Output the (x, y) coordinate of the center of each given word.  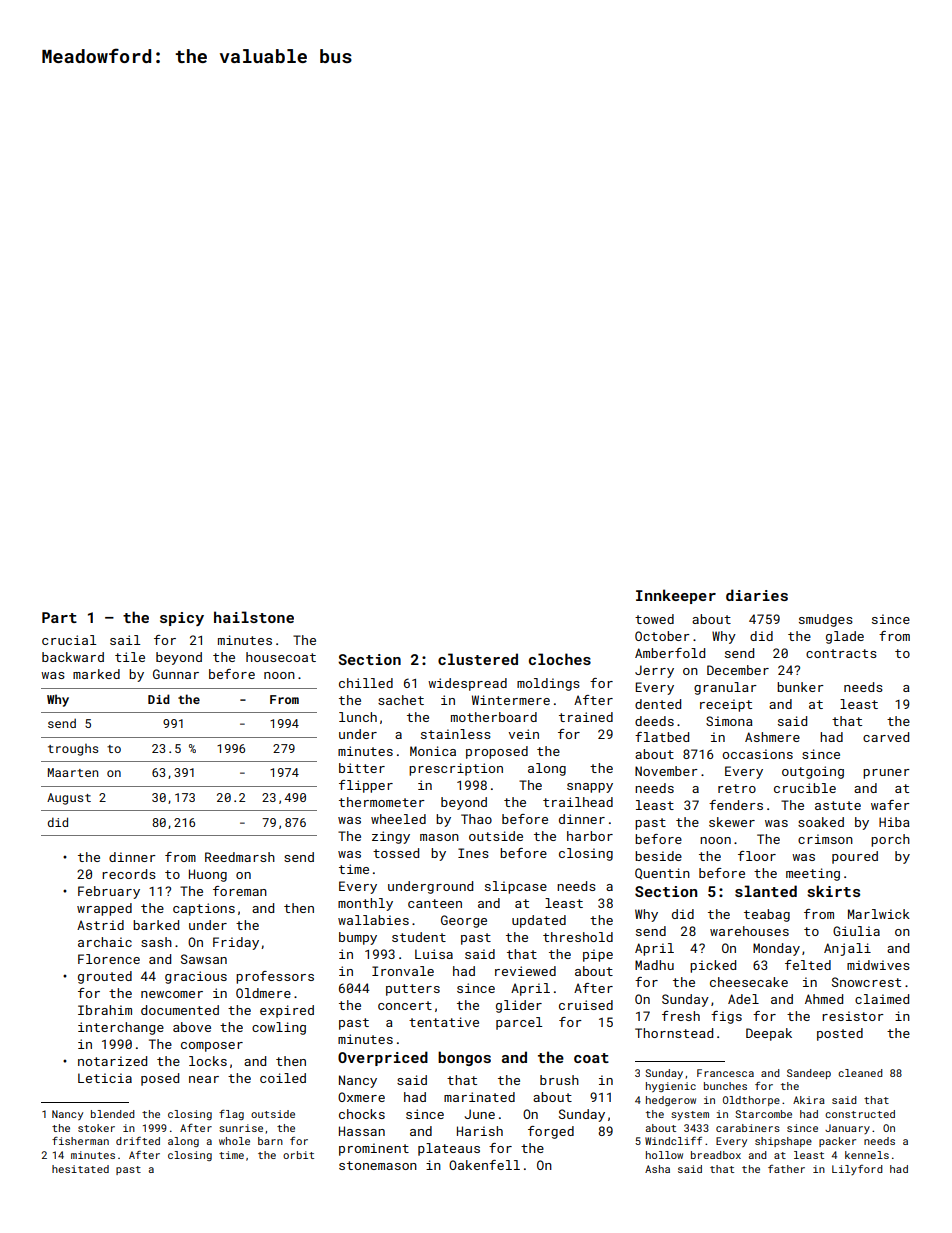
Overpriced (383, 1058)
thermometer (382, 802)
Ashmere (772, 737)
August (69, 799)
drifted (138, 1141)
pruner (886, 774)
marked (96, 674)
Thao (476, 819)
